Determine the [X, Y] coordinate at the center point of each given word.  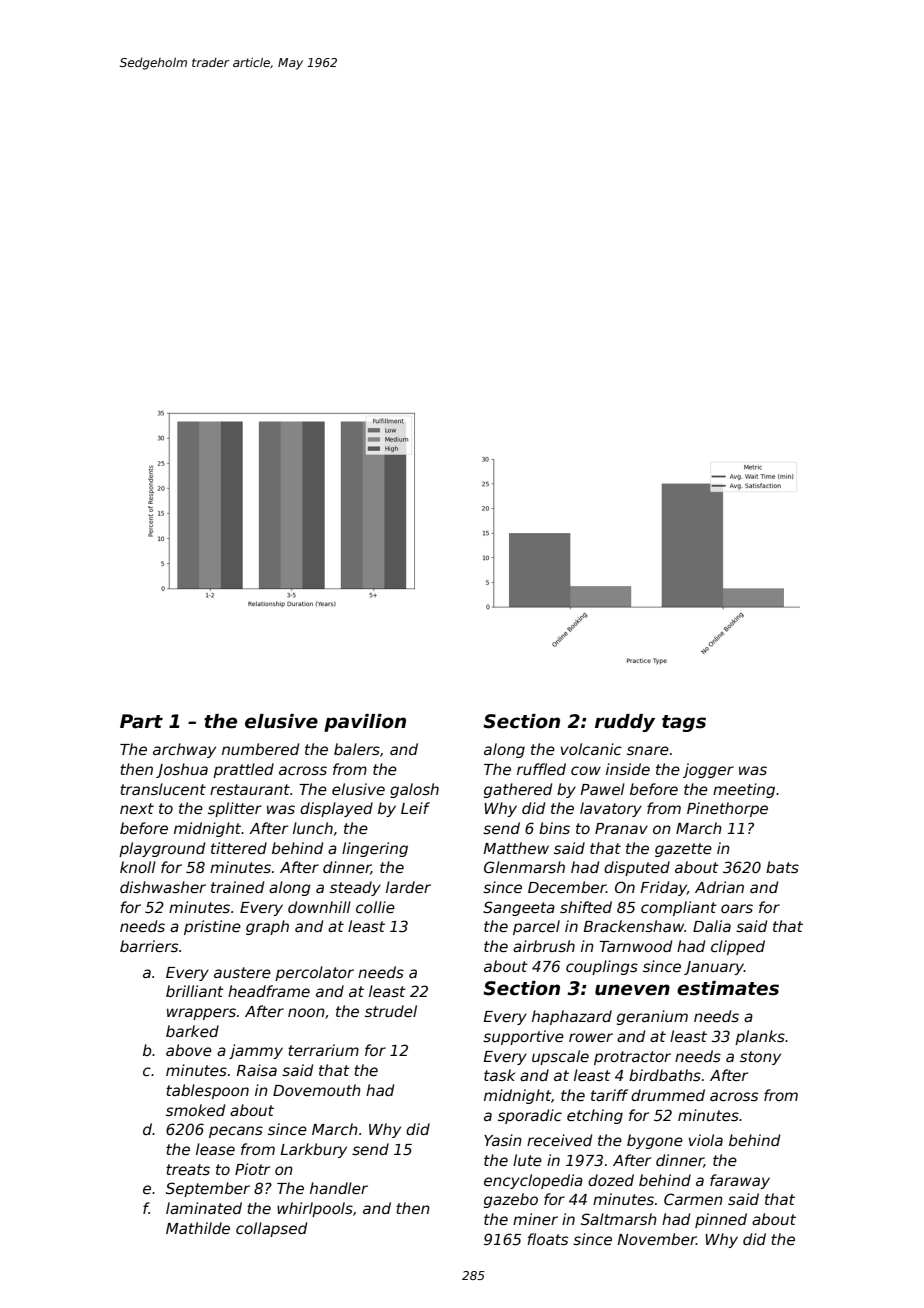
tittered [239, 848]
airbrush [544, 946]
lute [527, 1160]
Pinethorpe [727, 809]
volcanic [591, 749]
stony [760, 1058]
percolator [314, 973]
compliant [679, 908]
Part [141, 721]
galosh [414, 790]
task [499, 1075]
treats [188, 1169]
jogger [708, 770]
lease [215, 1149]
